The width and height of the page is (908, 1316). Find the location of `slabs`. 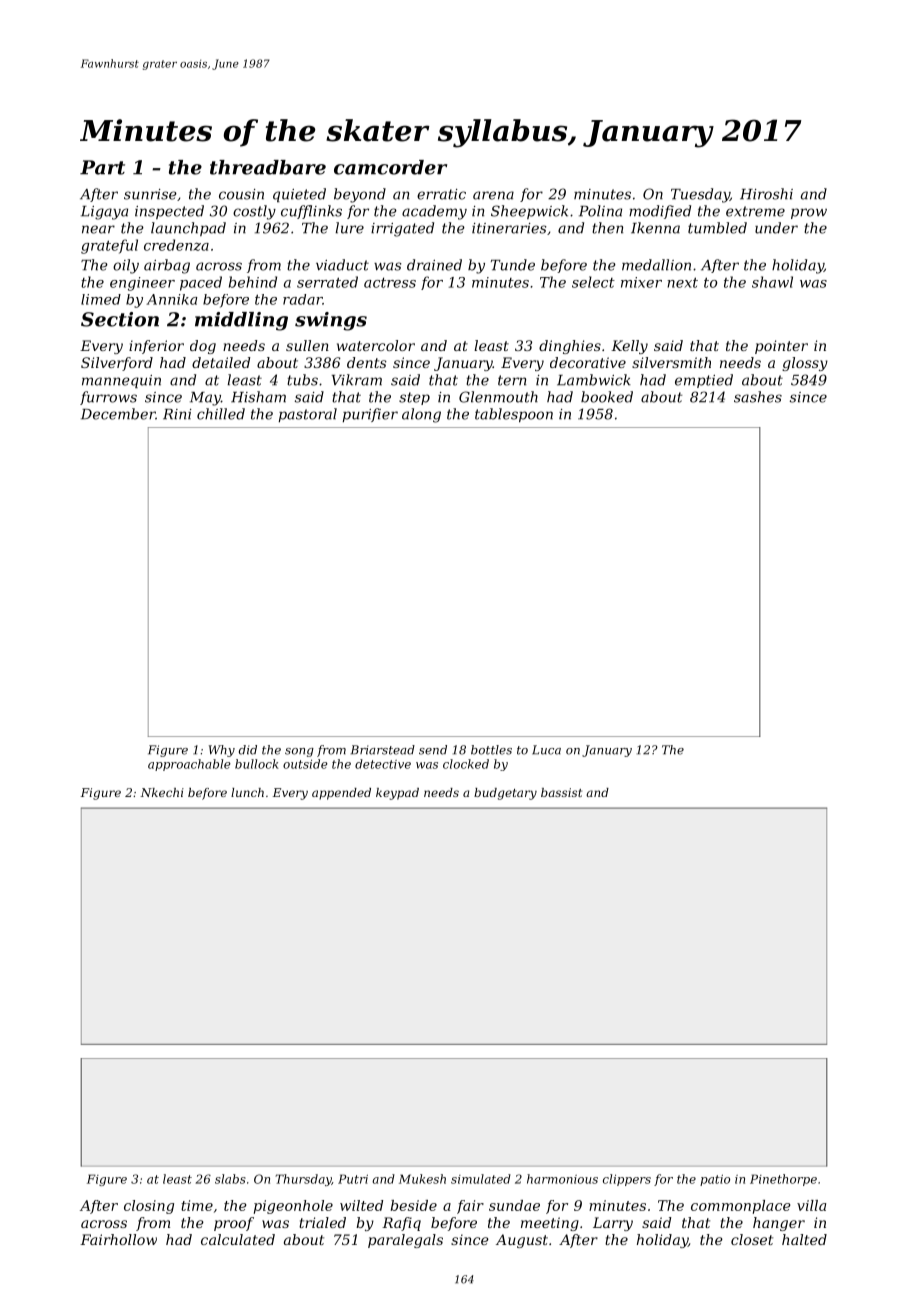

slabs is located at coordinates (230, 1179).
